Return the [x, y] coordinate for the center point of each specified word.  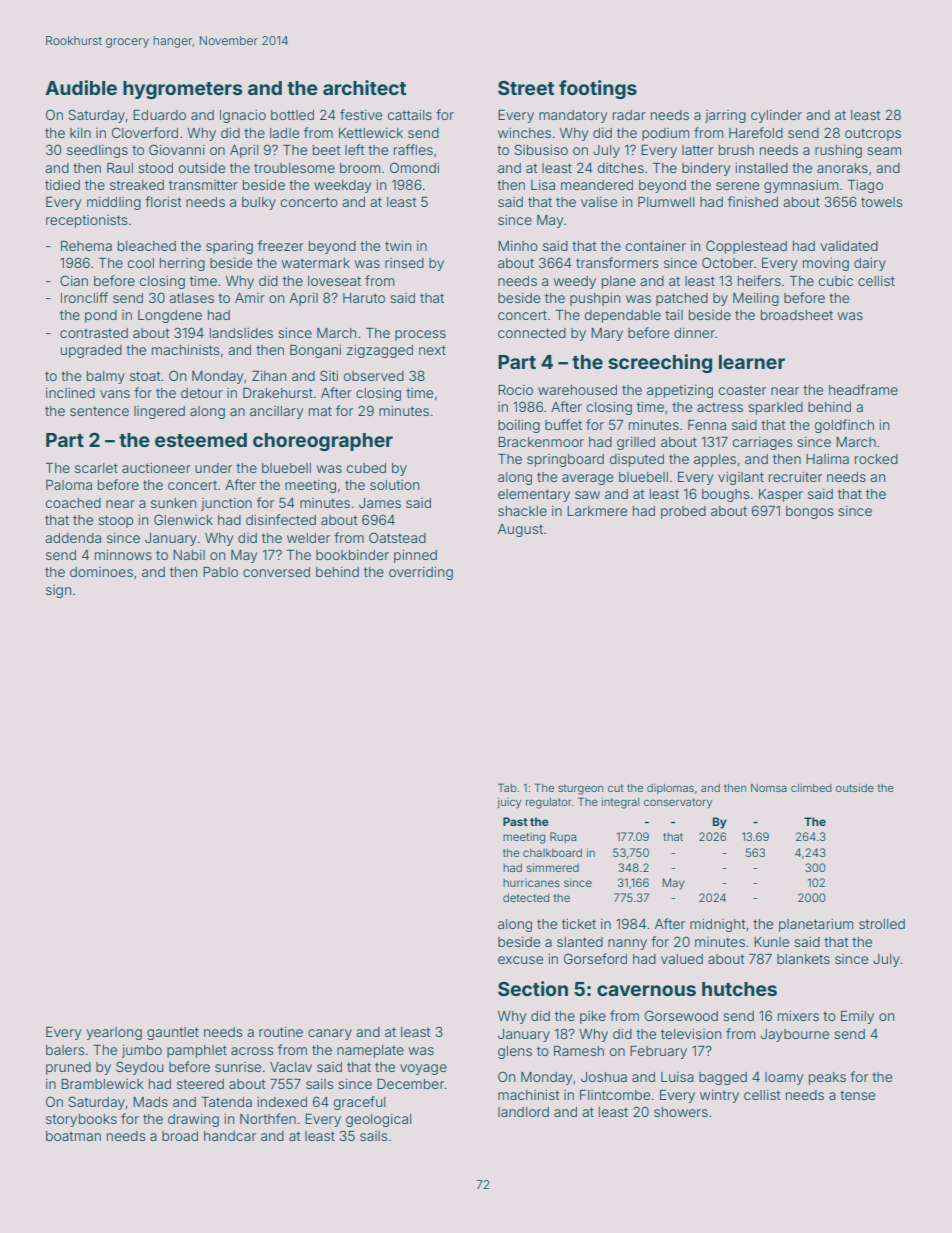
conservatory [678, 803]
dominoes [101, 572]
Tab [507, 787]
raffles [413, 149]
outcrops [873, 134]
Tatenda [226, 1102]
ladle [284, 133]
